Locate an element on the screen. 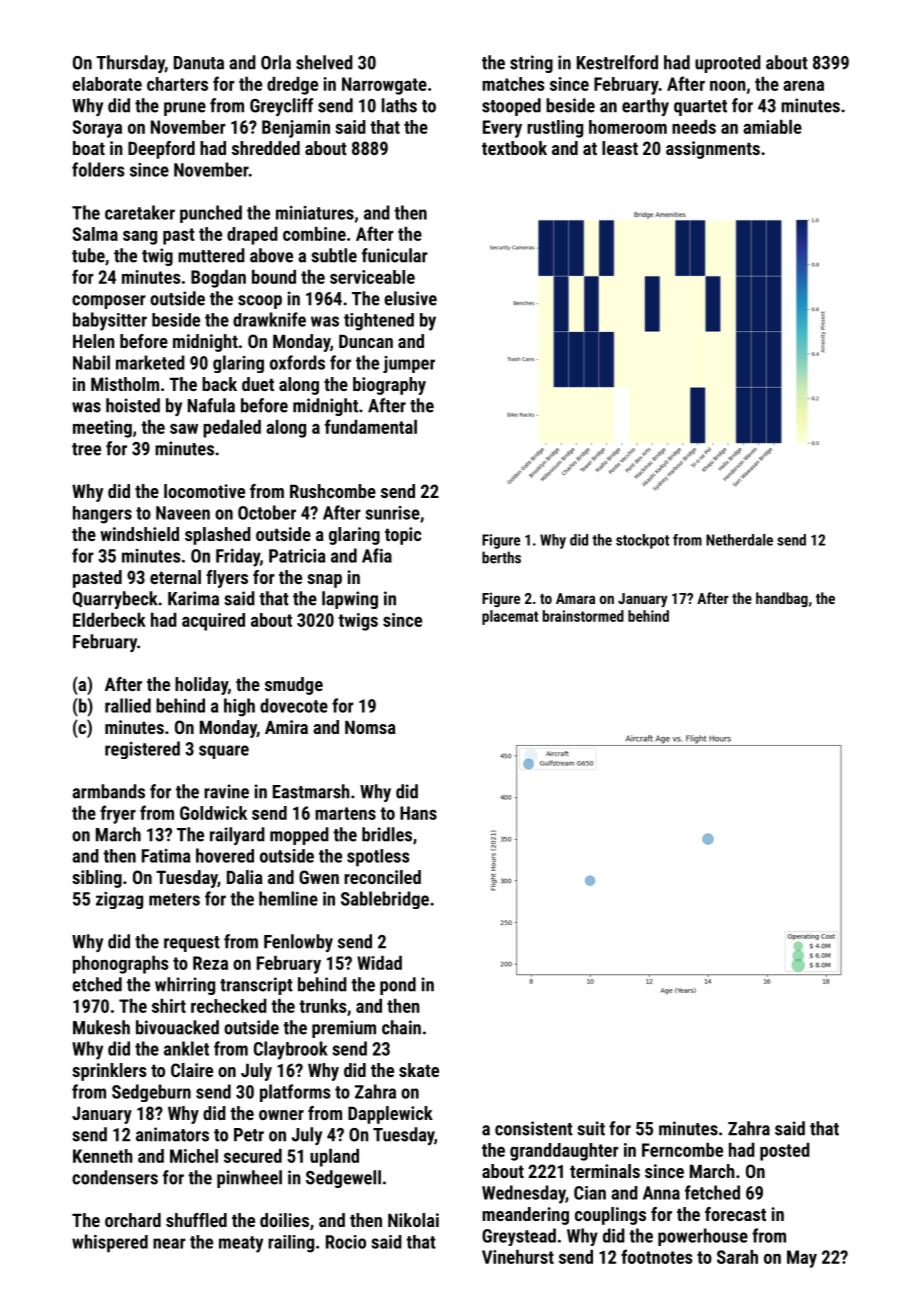 The height and width of the screenshot is (1308, 924). string is located at coordinates (531, 64).
